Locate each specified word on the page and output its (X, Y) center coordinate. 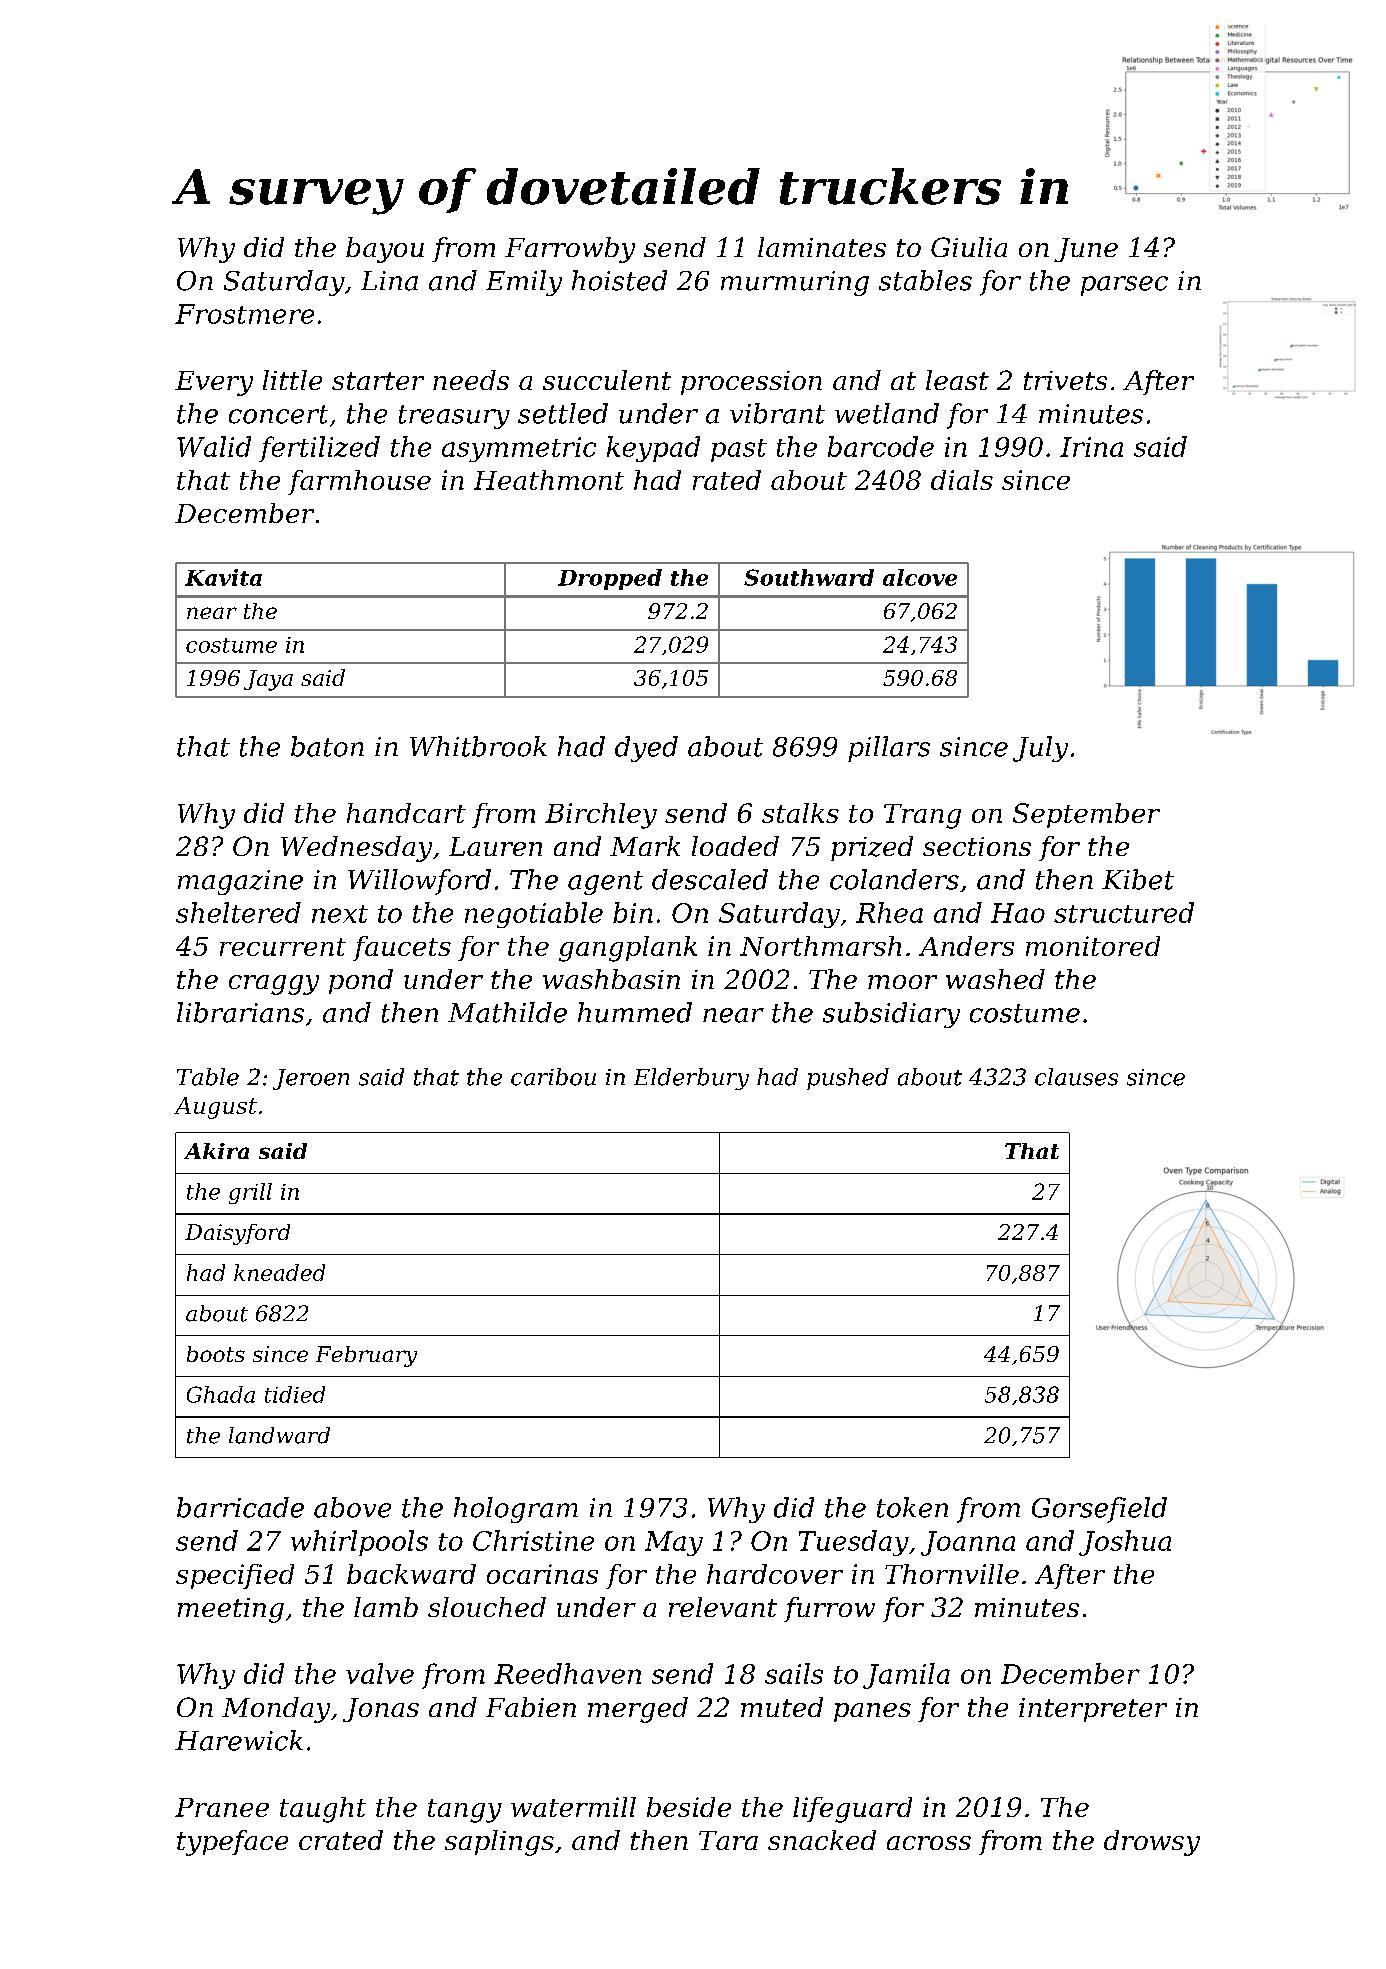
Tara (728, 1840)
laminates (822, 247)
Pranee (222, 1807)
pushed (848, 1079)
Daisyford (237, 1234)
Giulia (969, 247)
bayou (385, 250)
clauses (1076, 1077)
